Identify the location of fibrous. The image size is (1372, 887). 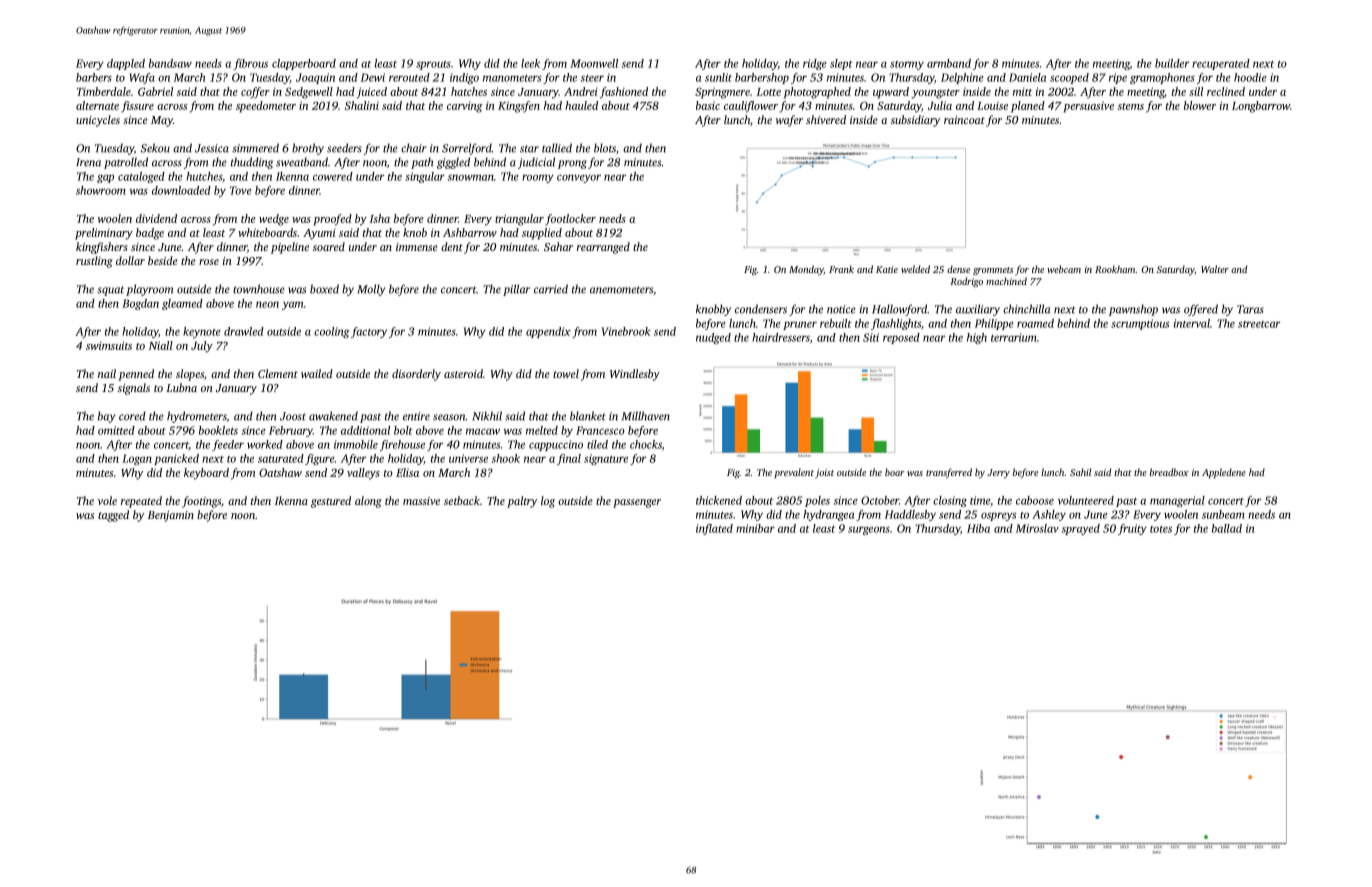
(250, 64).
